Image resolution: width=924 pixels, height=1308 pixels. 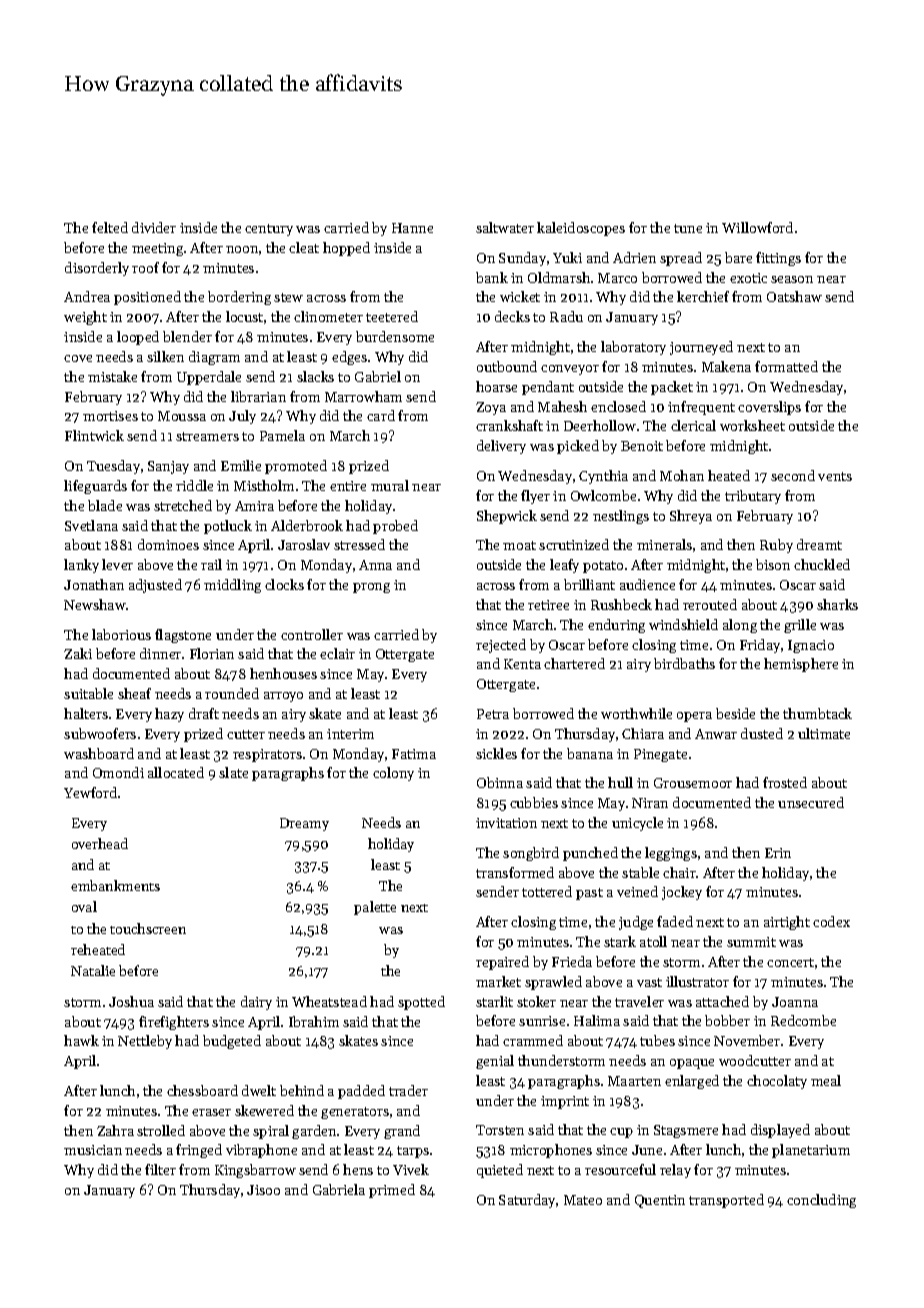 What do you see at coordinates (505, 227) in the page?
I see `saltwater` at bounding box center [505, 227].
